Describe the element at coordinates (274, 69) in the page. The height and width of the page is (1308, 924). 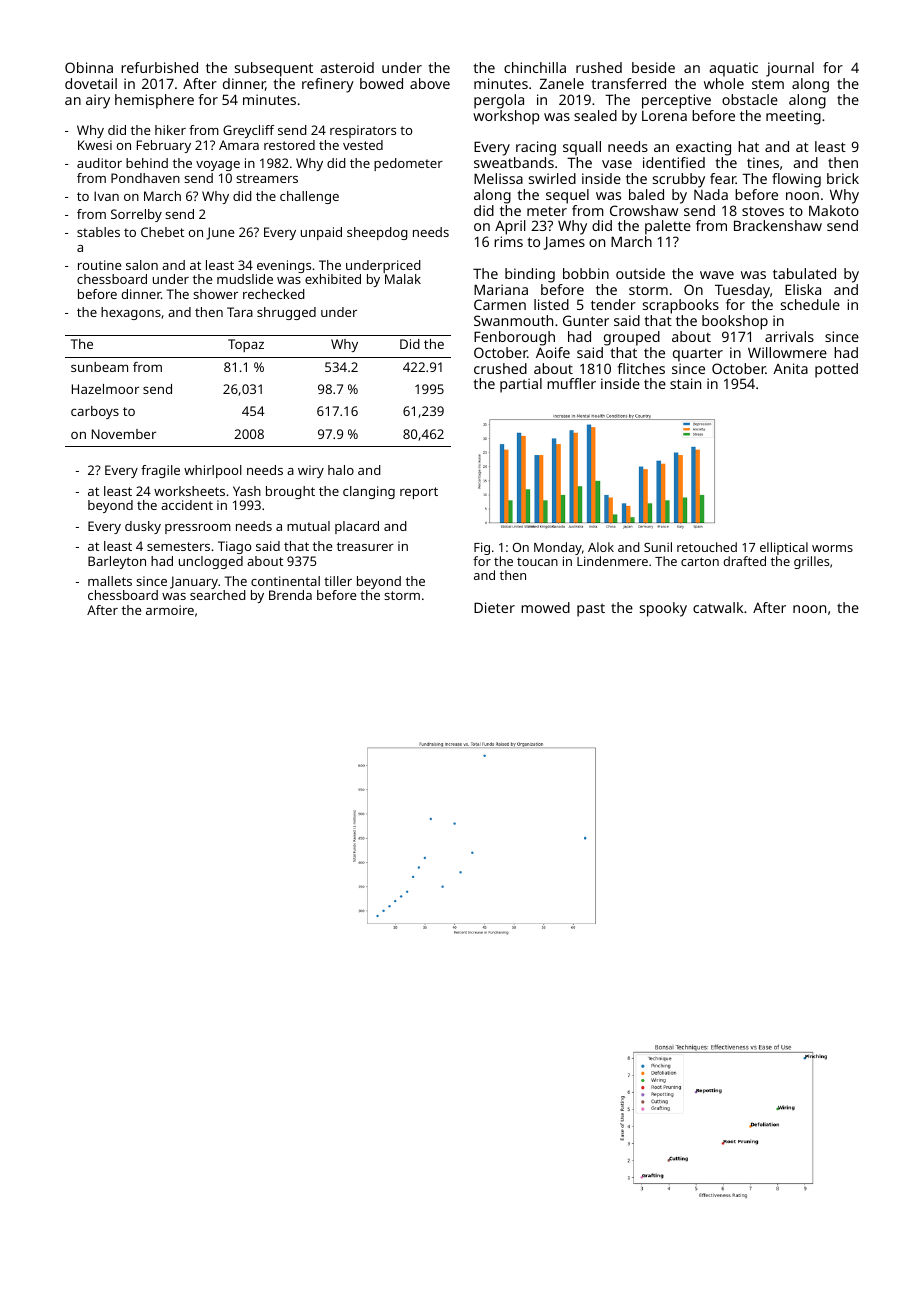
I see `subsequent` at that location.
